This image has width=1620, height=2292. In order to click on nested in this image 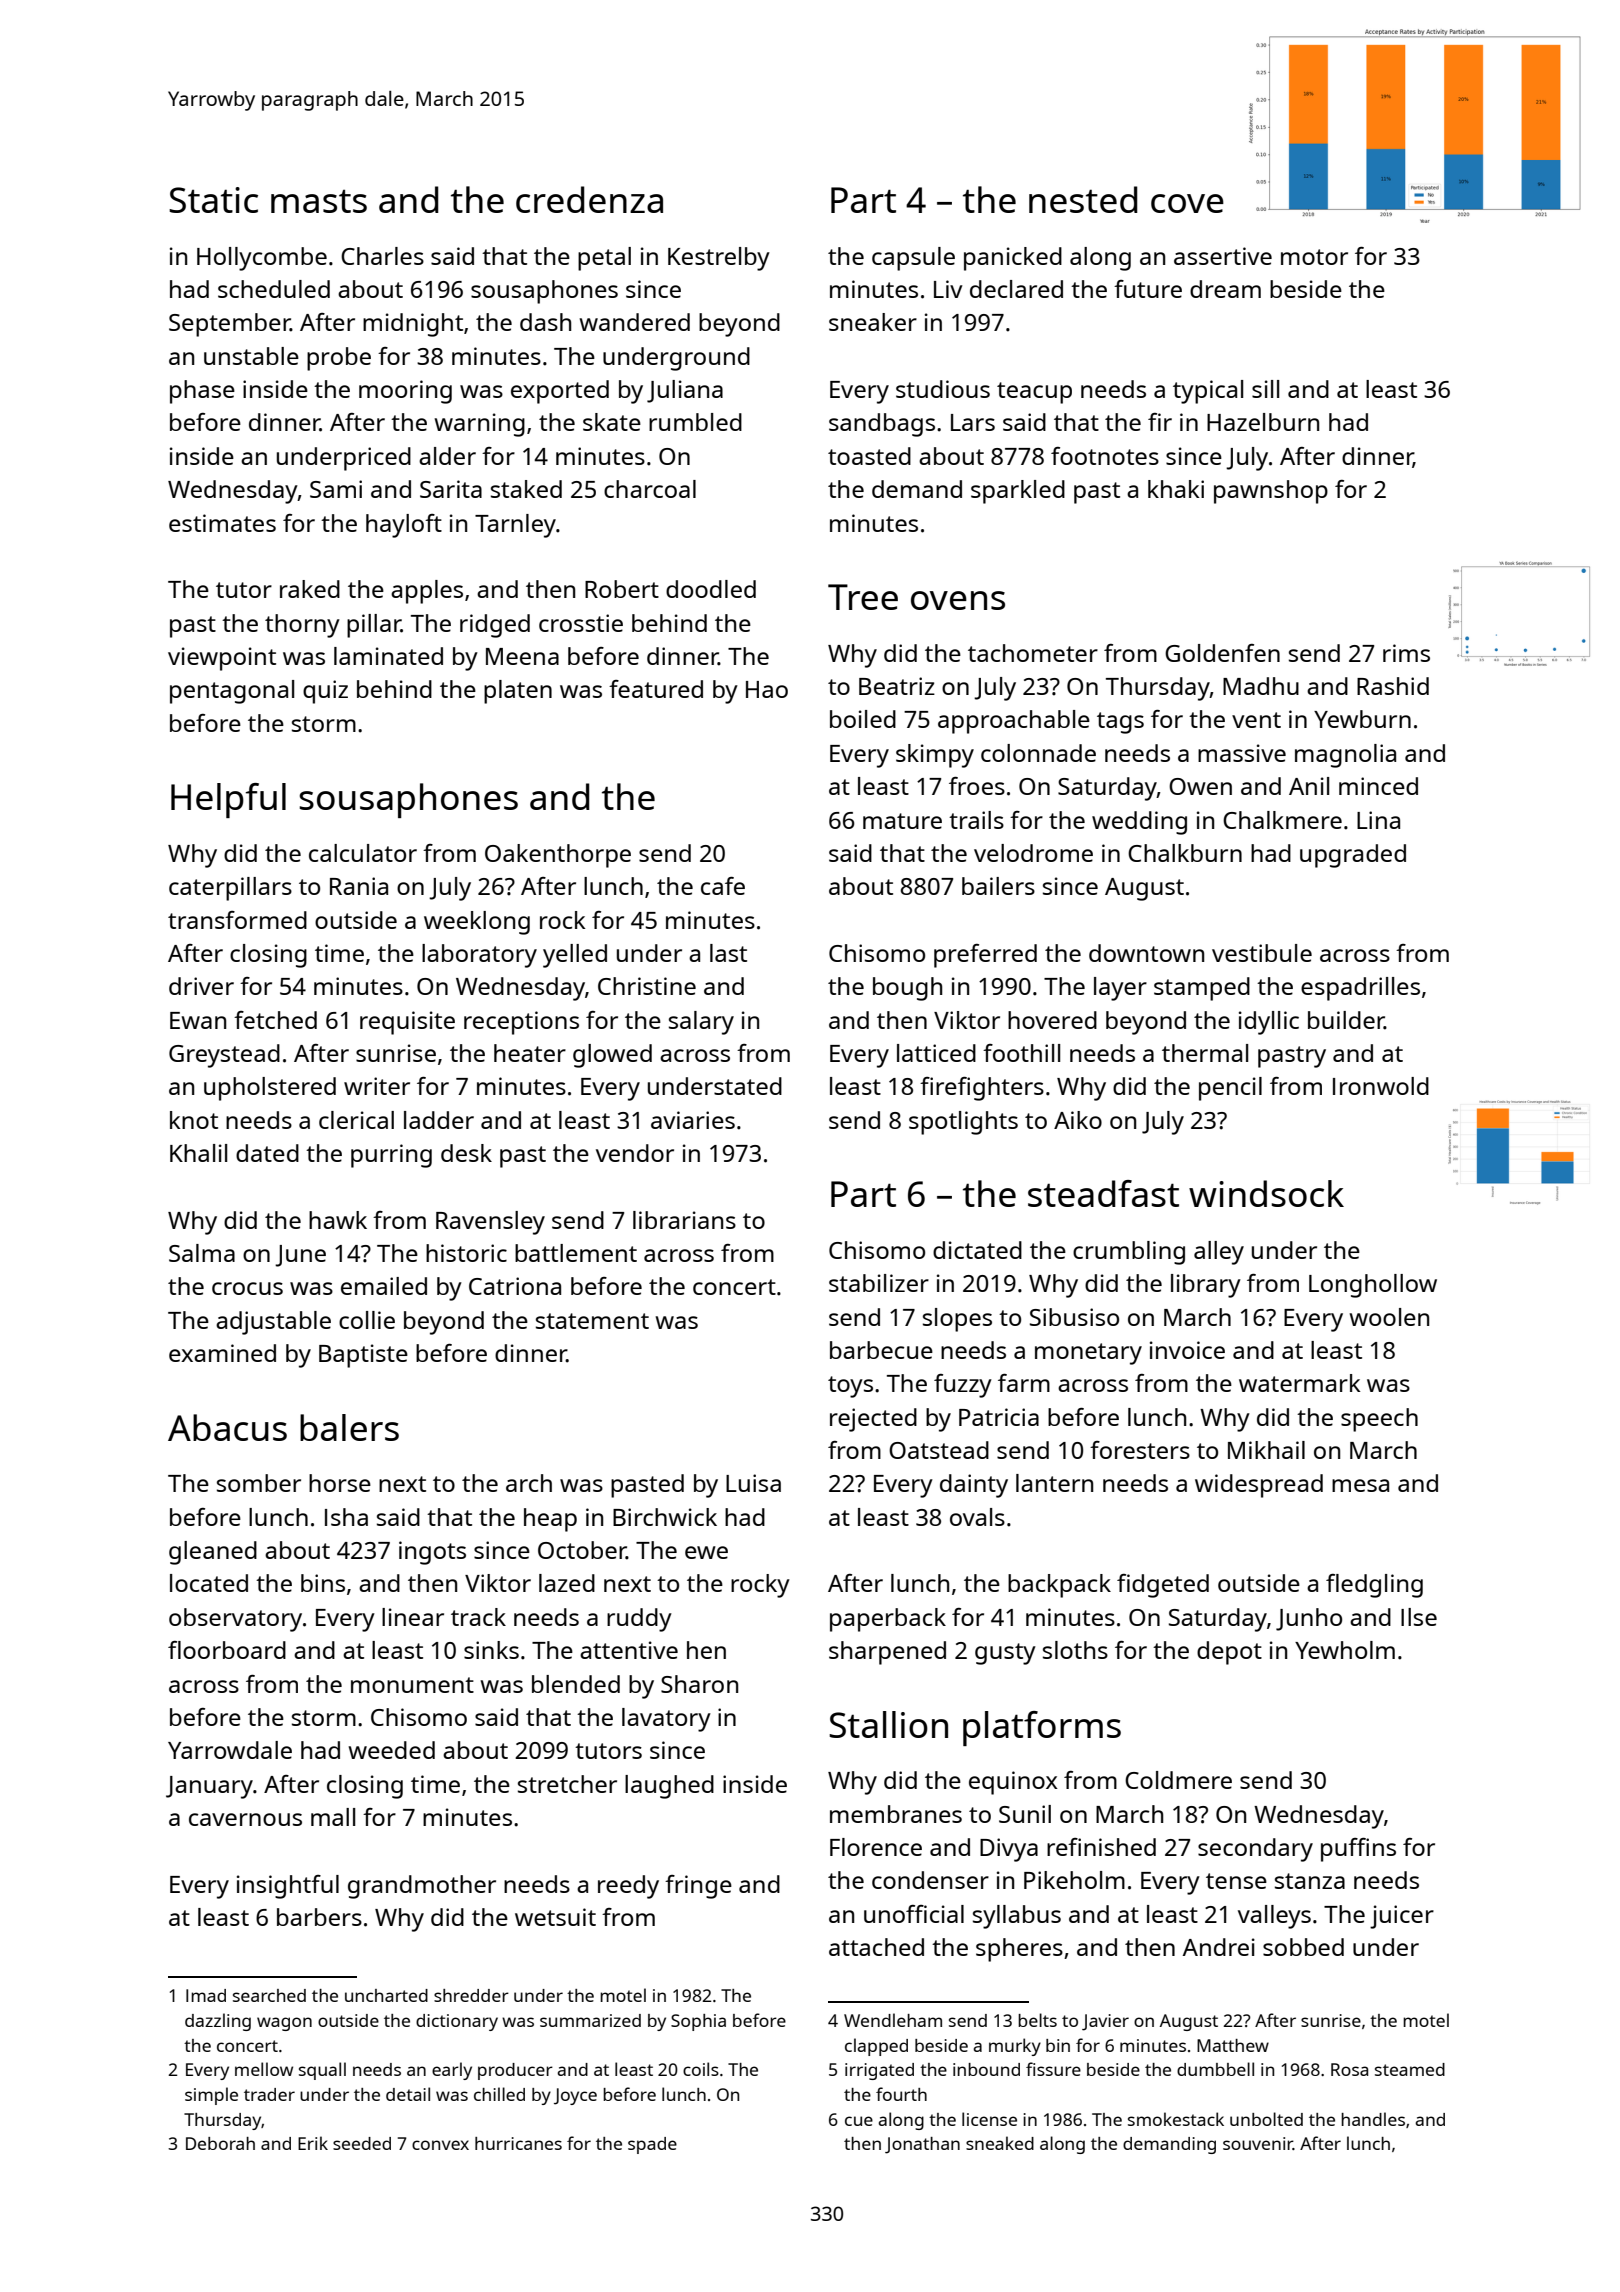, I will do `click(1083, 199)`.
